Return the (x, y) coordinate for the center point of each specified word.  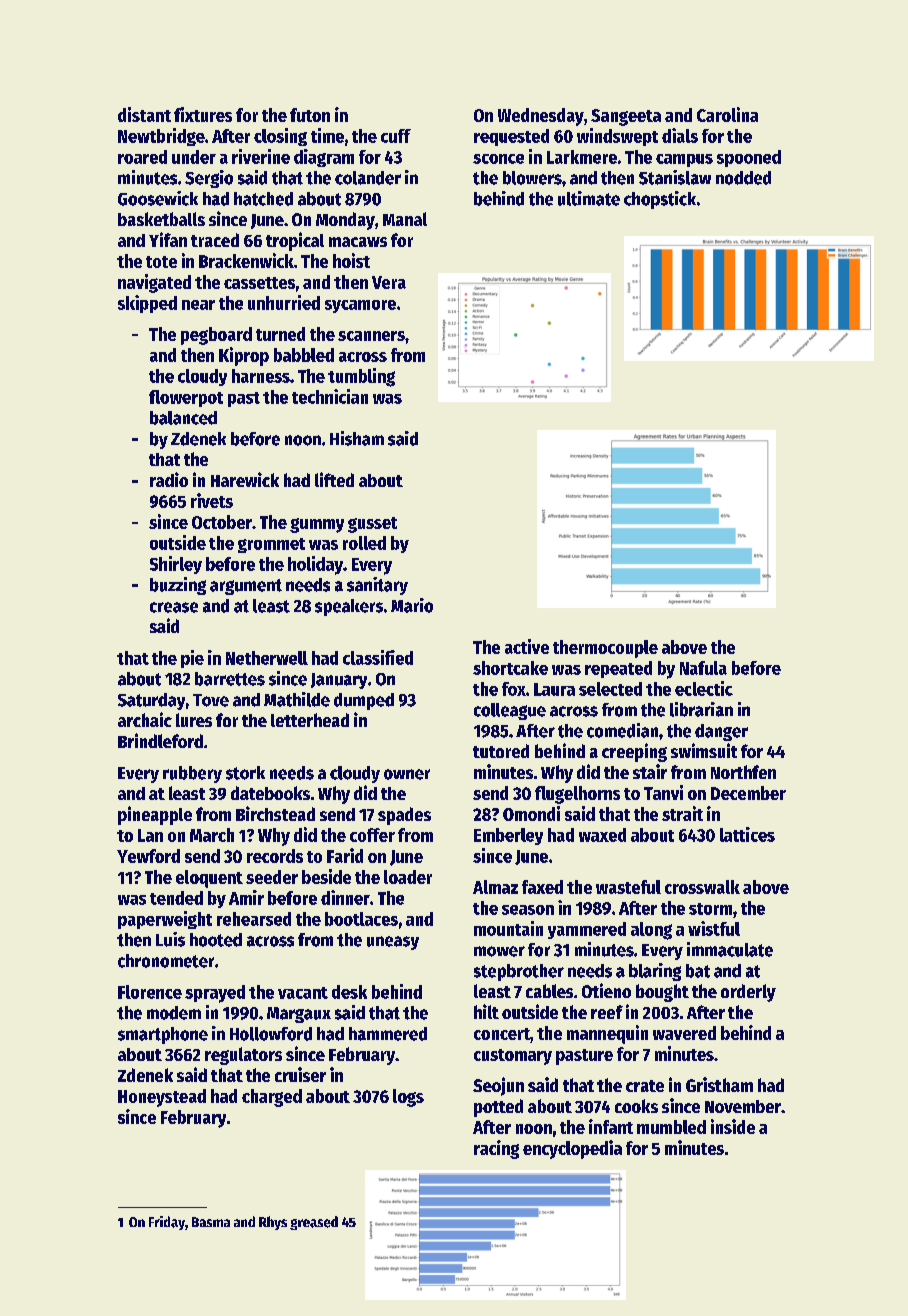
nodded (743, 178)
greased (314, 1223)
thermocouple (605, 649)
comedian (622, 730)
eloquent (209, 879)
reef (607, 1012)
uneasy (393, 943)
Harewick (245, 479)
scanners (371, 336)
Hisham (357, 438)
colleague (510, 711)
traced (215, 240)
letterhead (310, 720)
